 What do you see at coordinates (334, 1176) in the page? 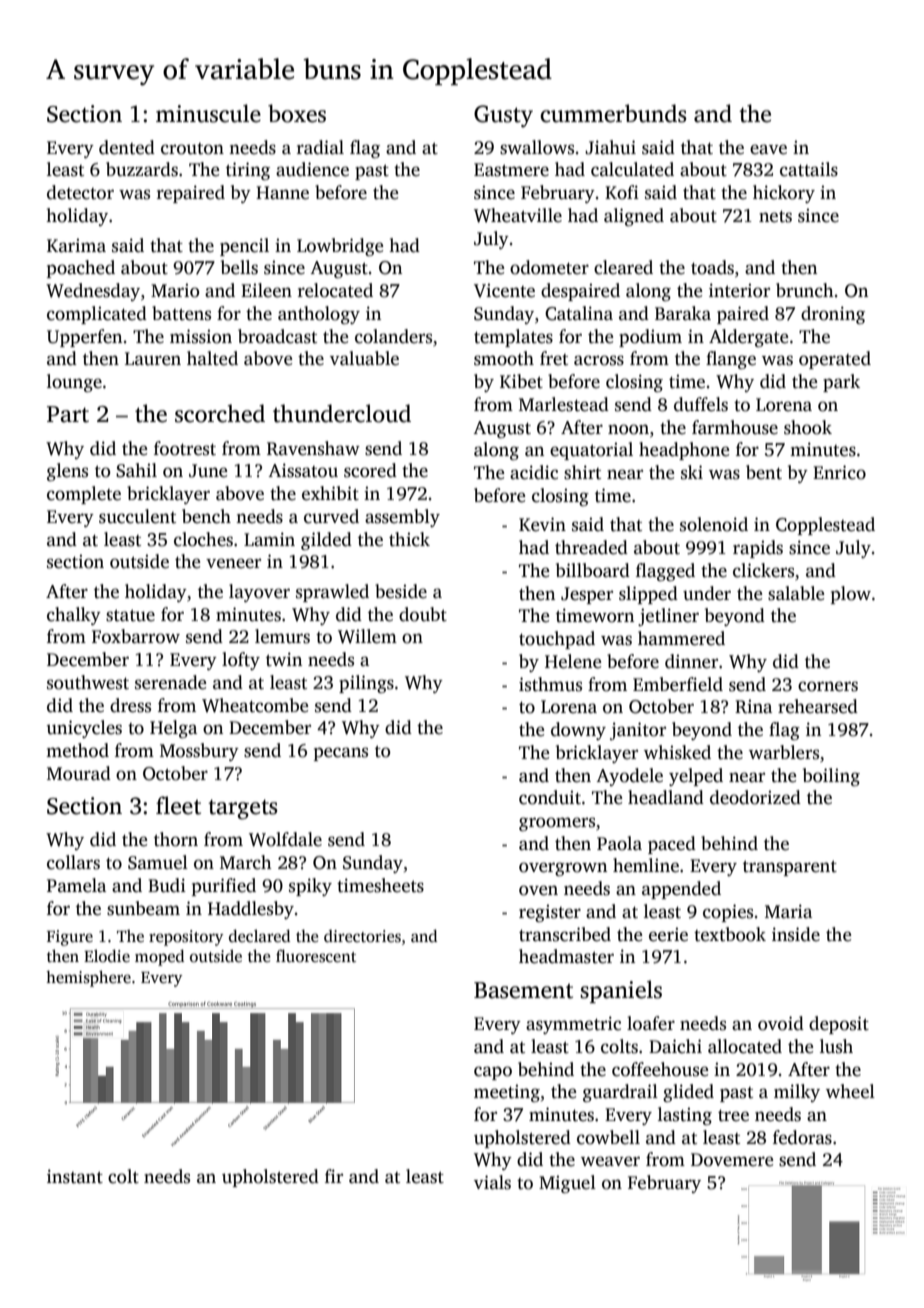
I see `fir` at bounding box center [334, 1176].
